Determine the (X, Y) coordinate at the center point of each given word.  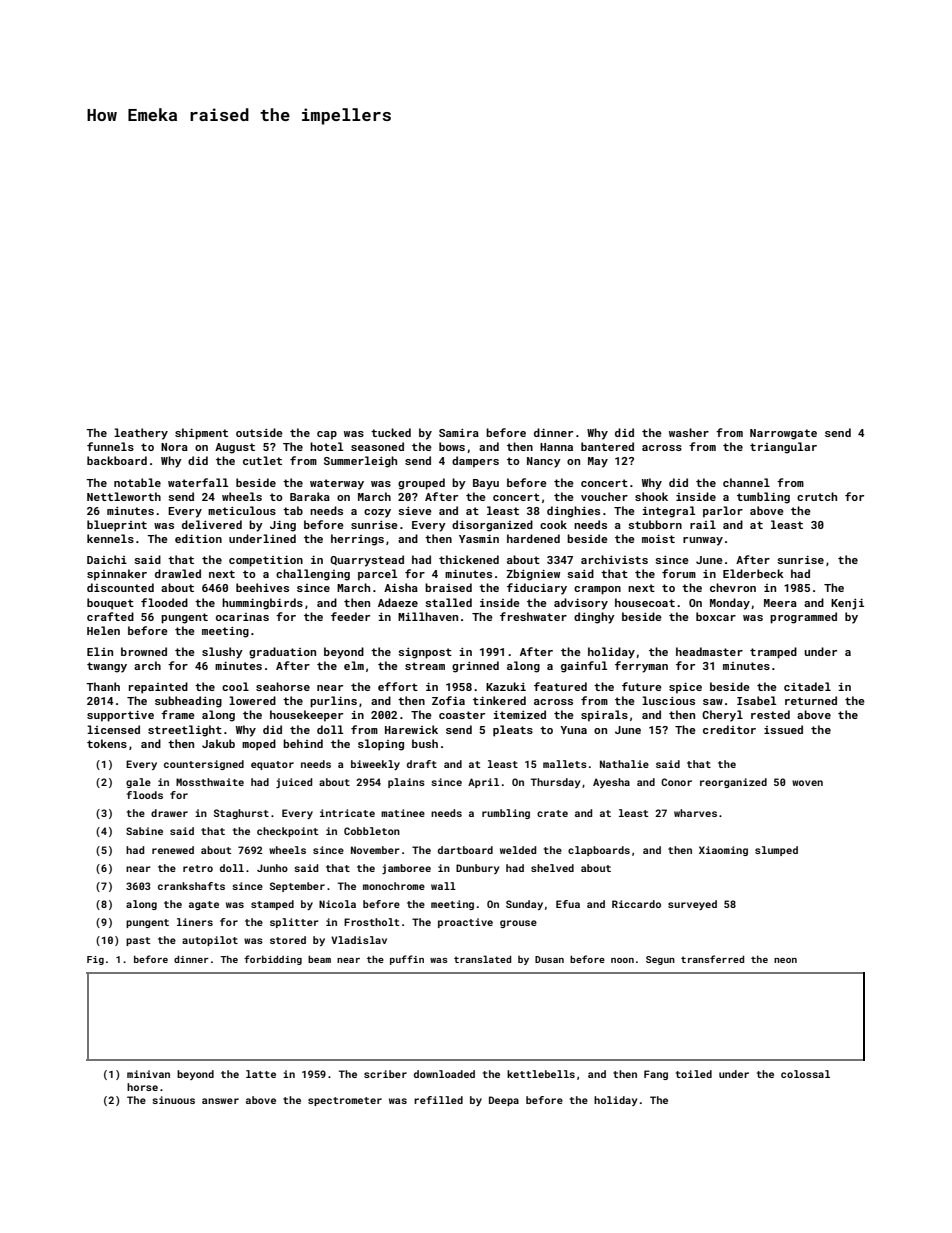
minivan (148, 1074)
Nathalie (624, 764)
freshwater (533, 616)
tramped (773, 653)
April (483, 783)
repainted (158, 688)
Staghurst (241, 814)
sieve (415, 511)
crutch (817, 496)
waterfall (198, 482)
